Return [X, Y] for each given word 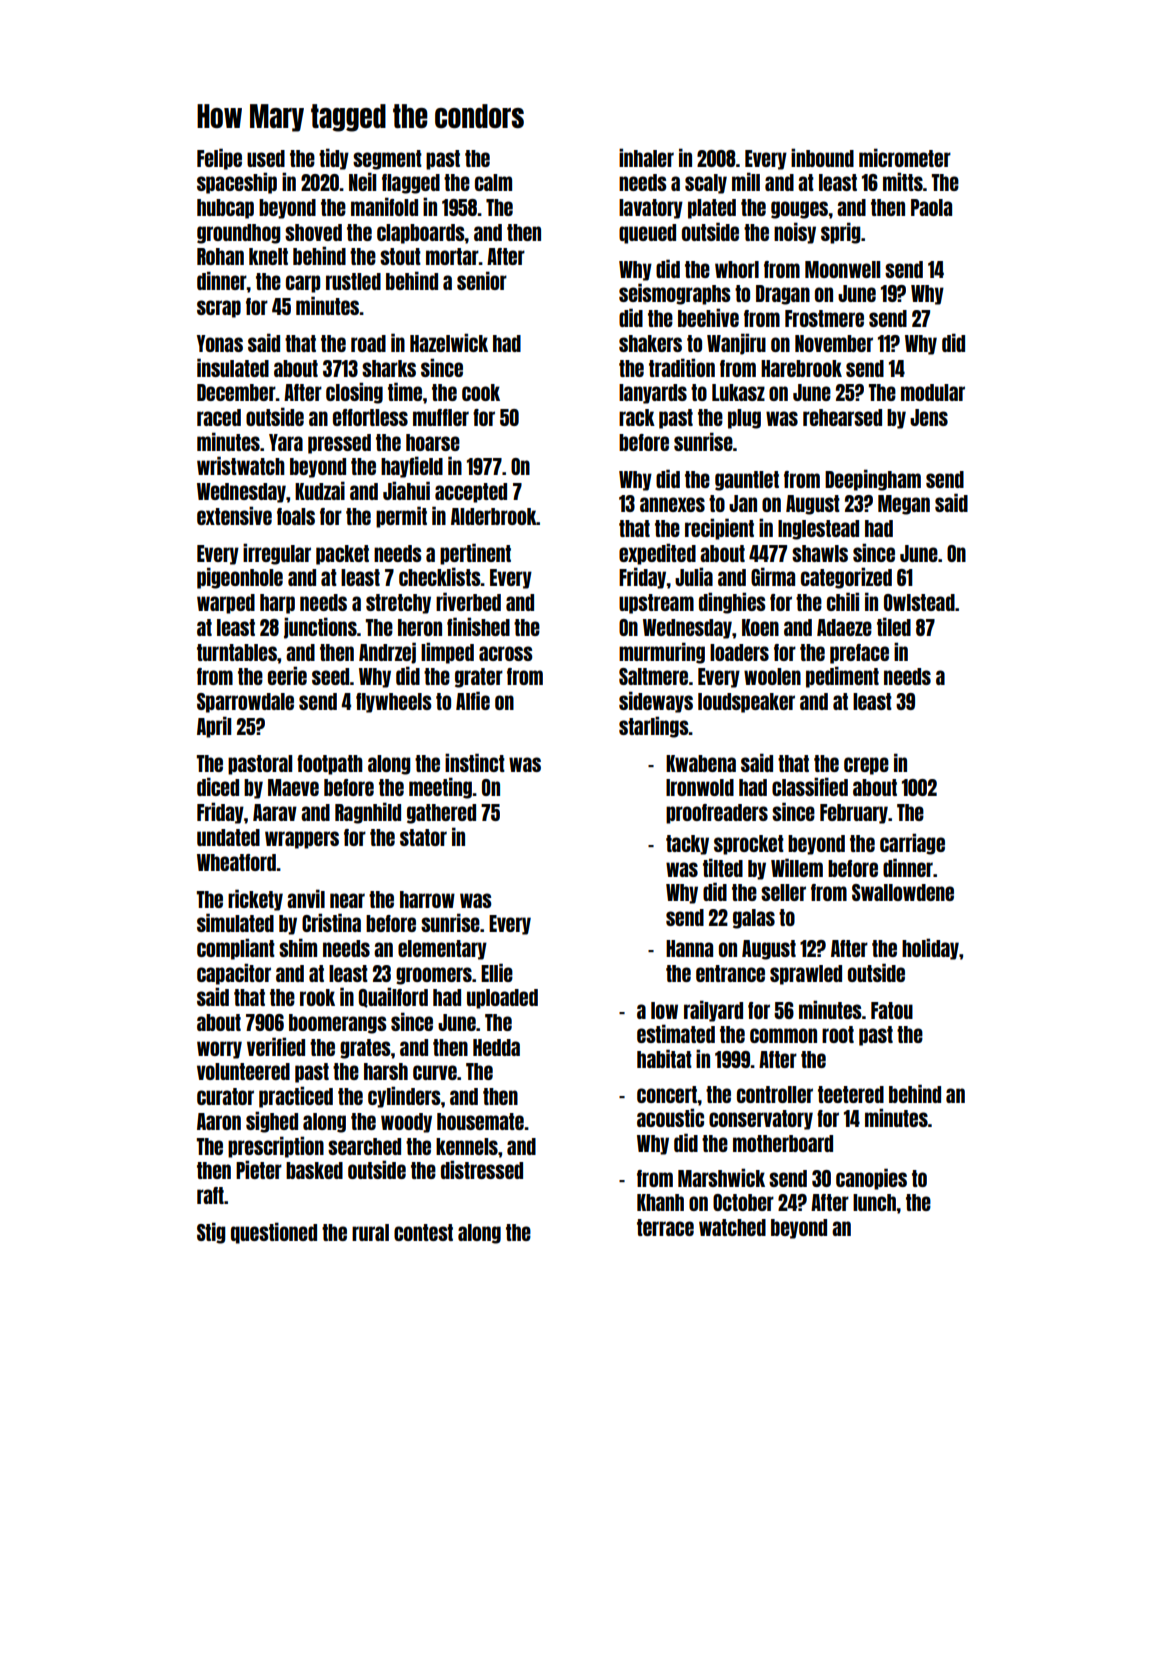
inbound [822, 157]
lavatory [651, 209]
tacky [687, 845]
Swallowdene [903, 892]
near [347, 900]
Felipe [219, 159]
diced [218, 786]
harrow [427, 899]
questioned [274, 1233]
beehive [708, 317]
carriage [912, 844]
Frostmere [824, 318]
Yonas [220, 343]
